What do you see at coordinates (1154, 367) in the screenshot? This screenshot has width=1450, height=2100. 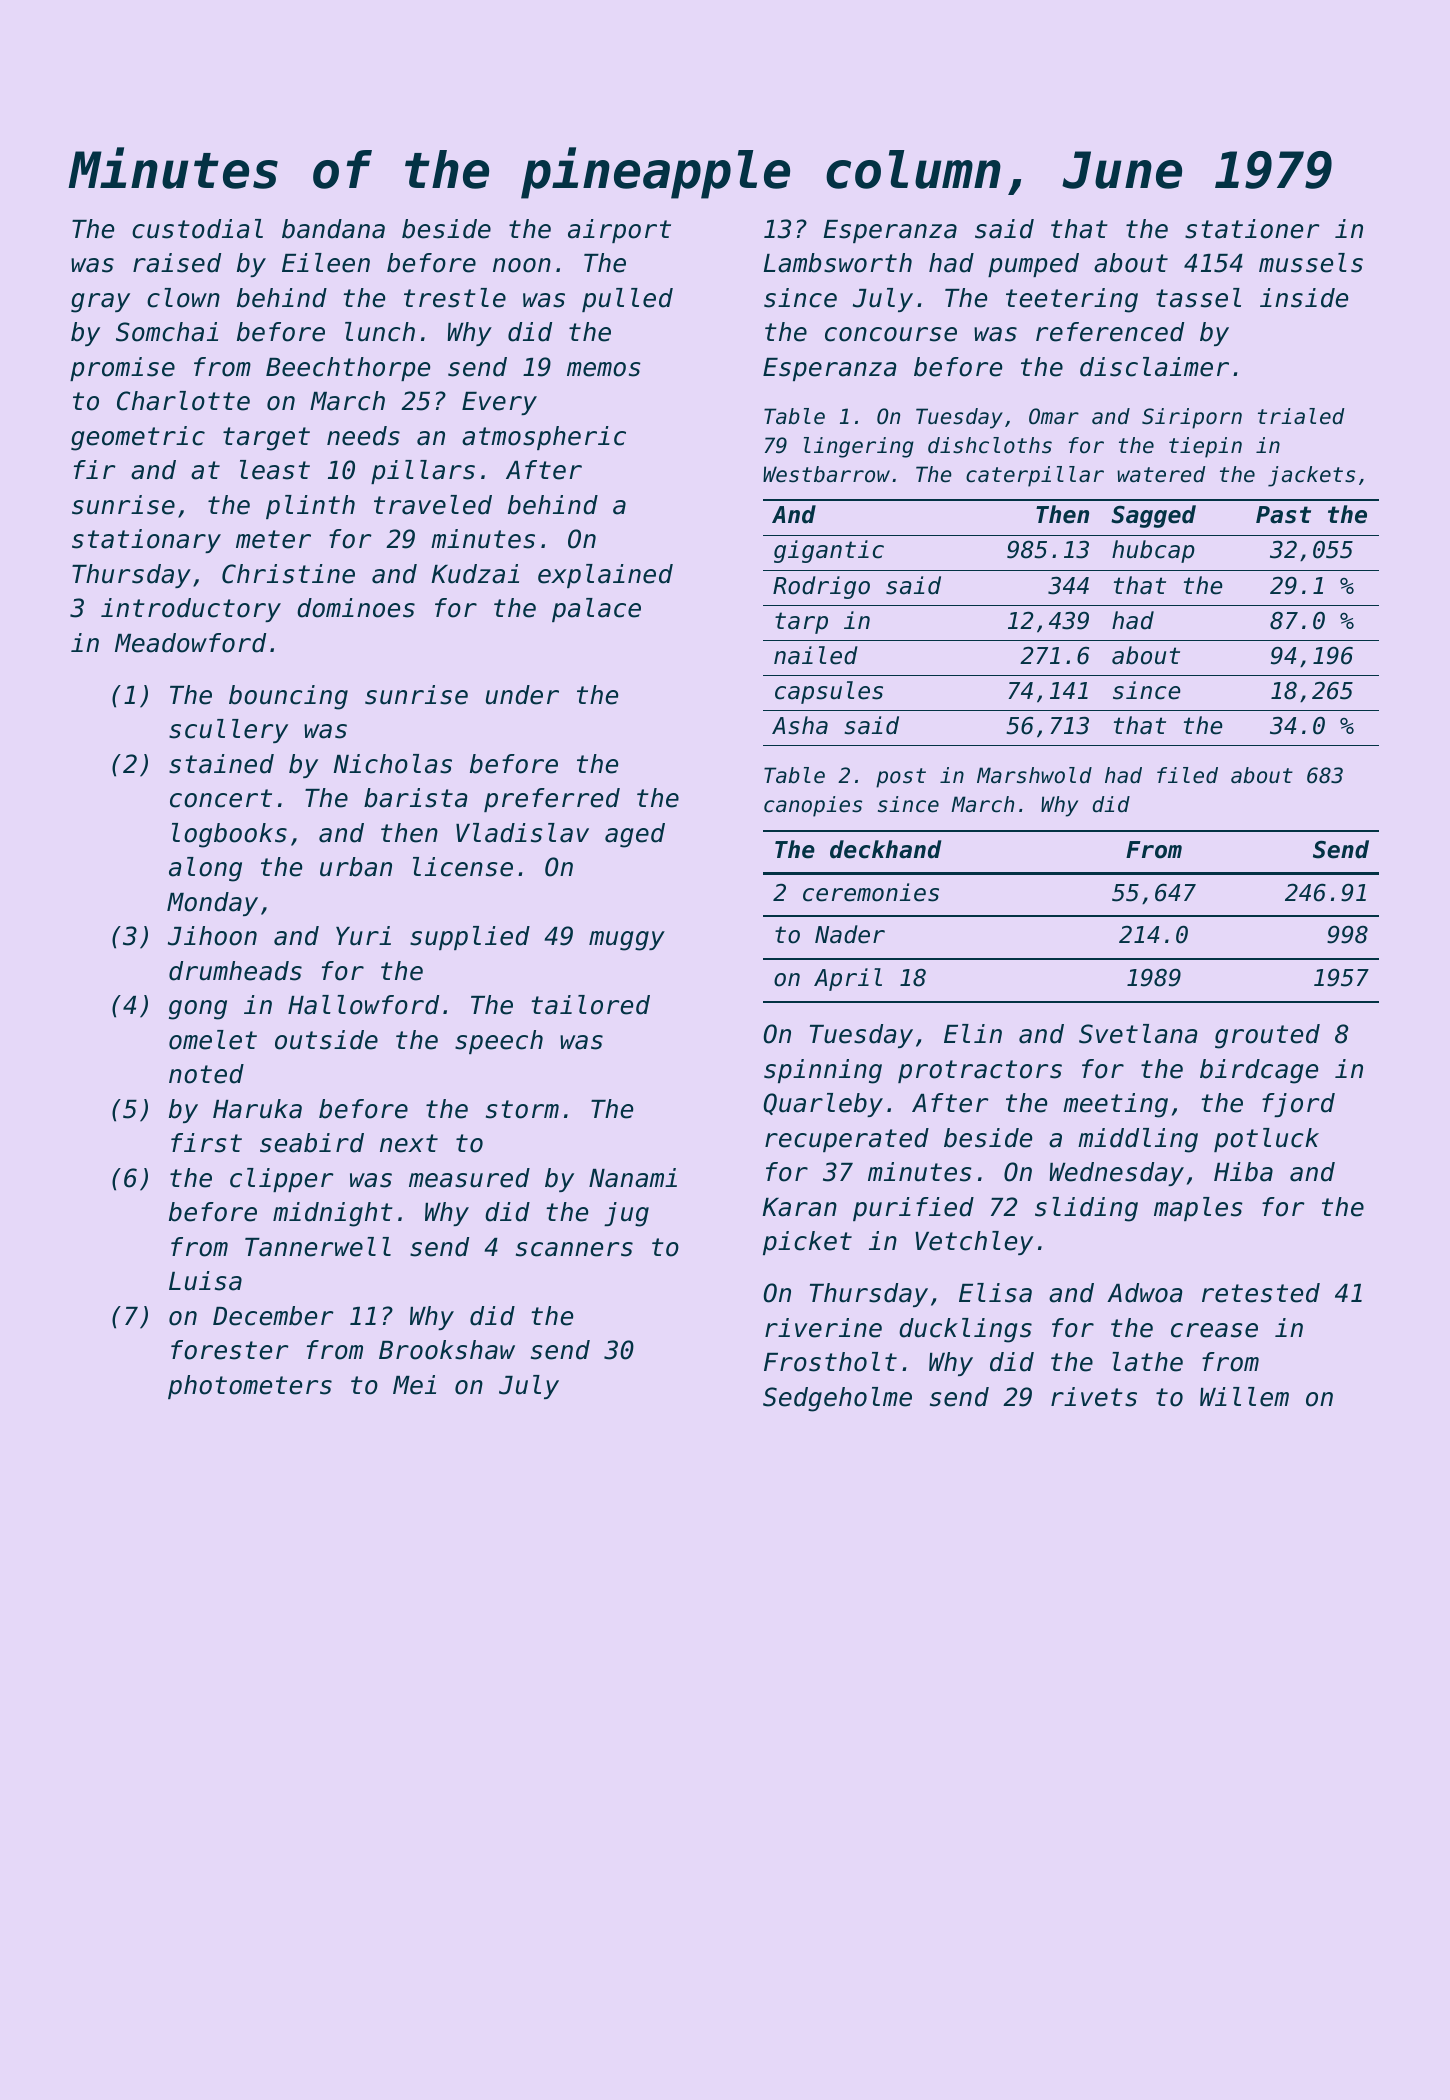 I see `disclaimer` at bounding box center [1154, 367].
